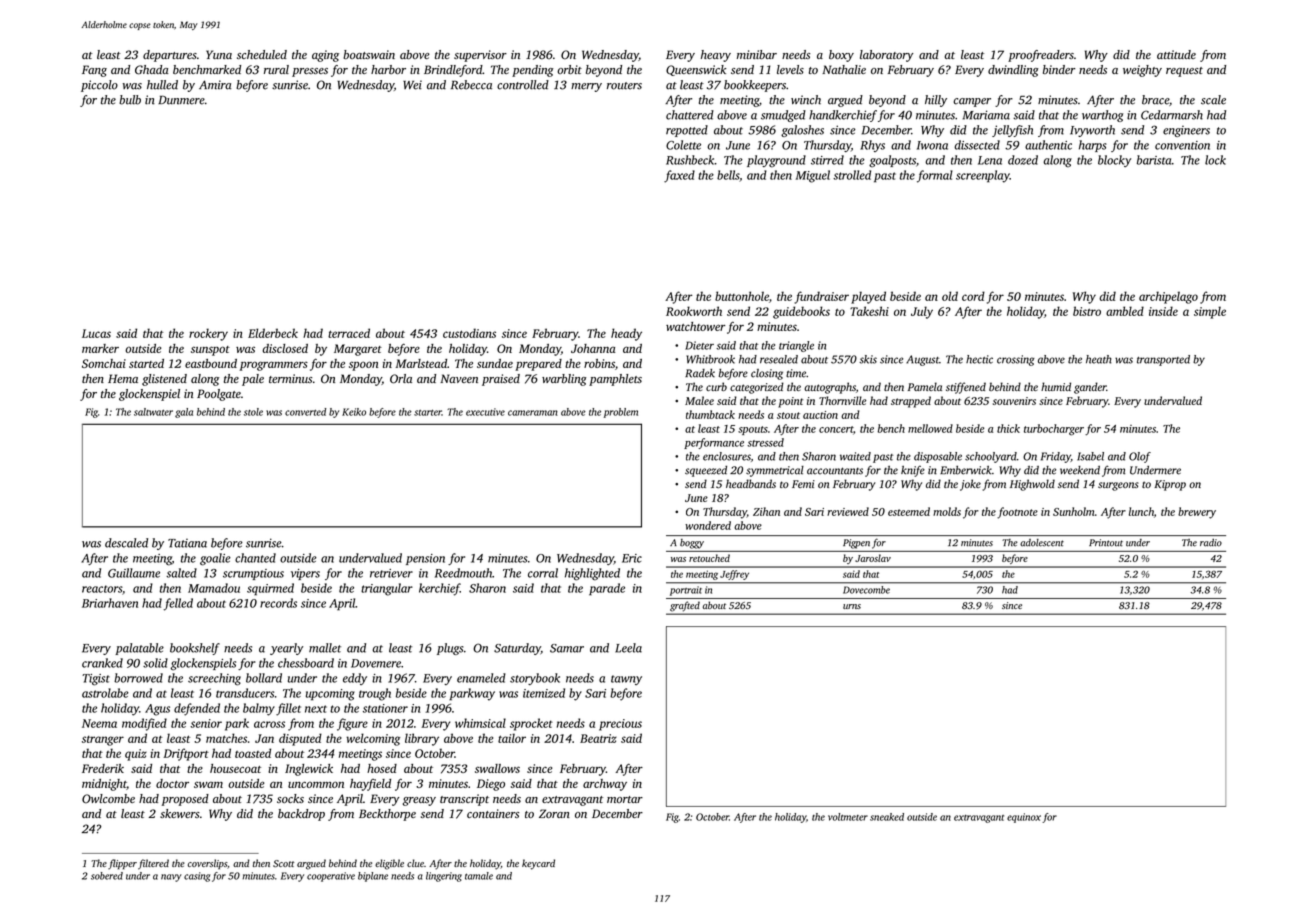 The image size is (1308, 924). I want to click on terraced, so click(349, 333).
